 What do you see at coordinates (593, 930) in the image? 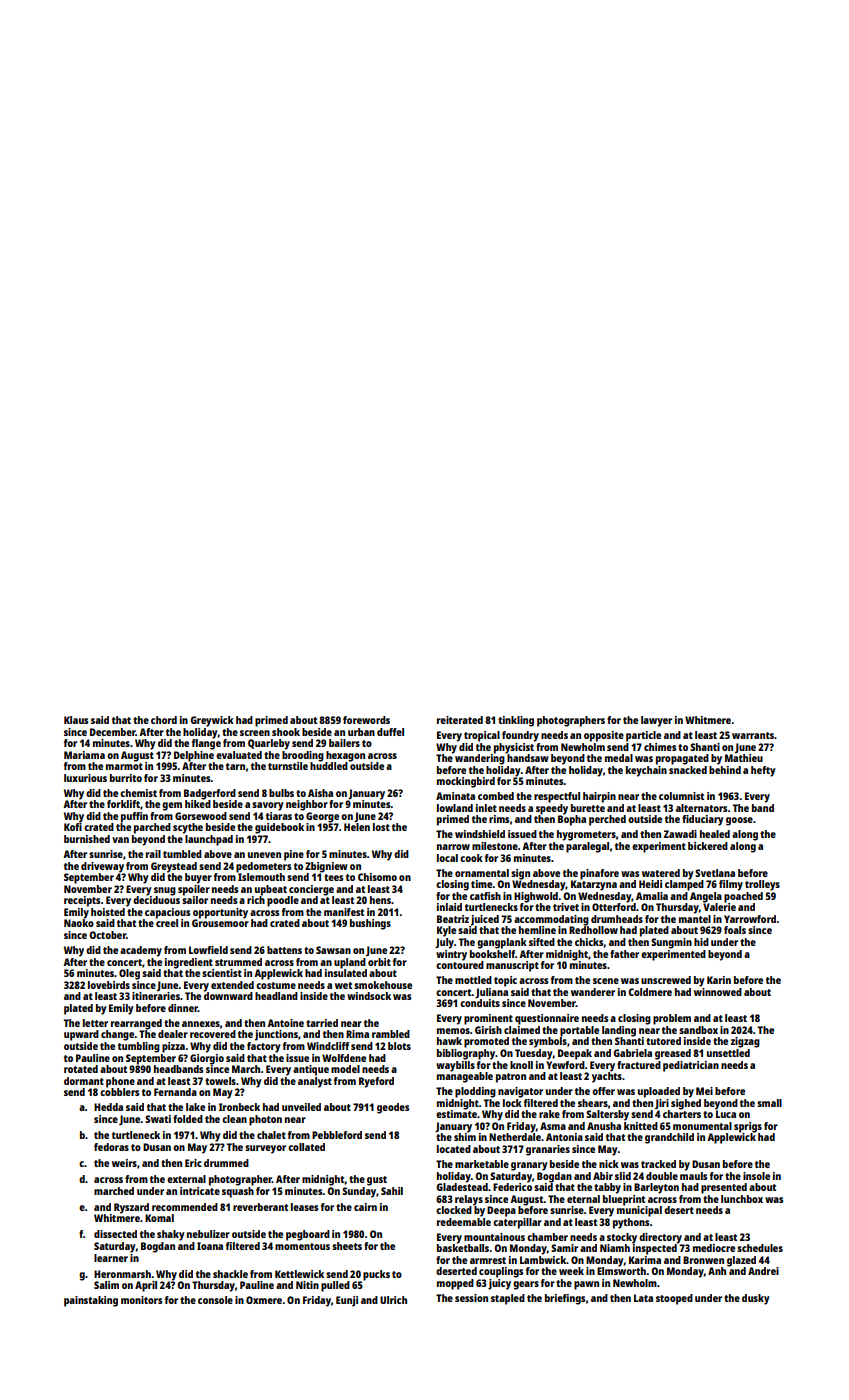
I see `Redhollow` at bounding box center [593, 930].
